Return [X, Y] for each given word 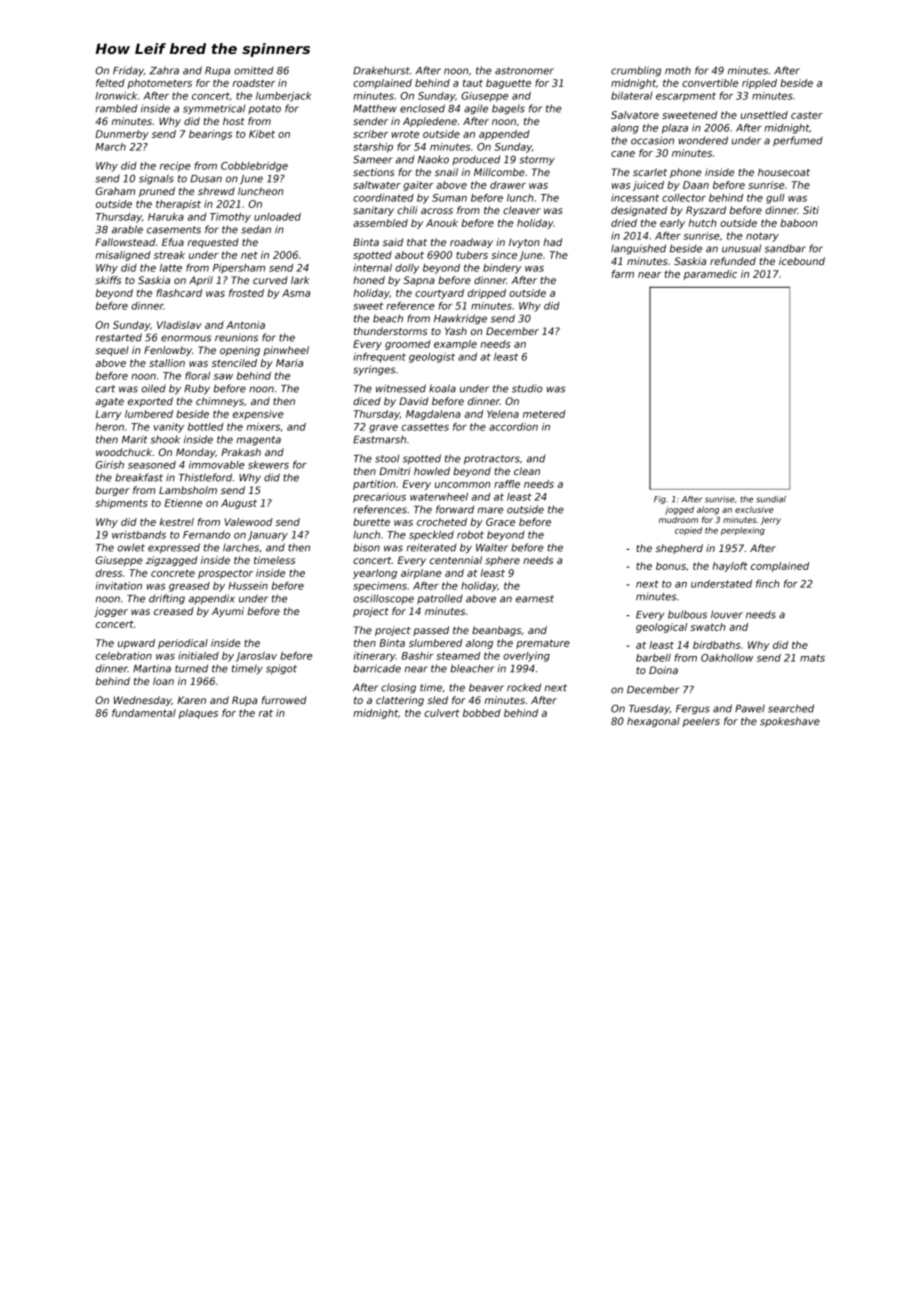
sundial [771, 499]
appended [504, 135]
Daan [696, 185]
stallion [167, 363]
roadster [254, 83]
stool [387, 458]
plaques [198, 714]
